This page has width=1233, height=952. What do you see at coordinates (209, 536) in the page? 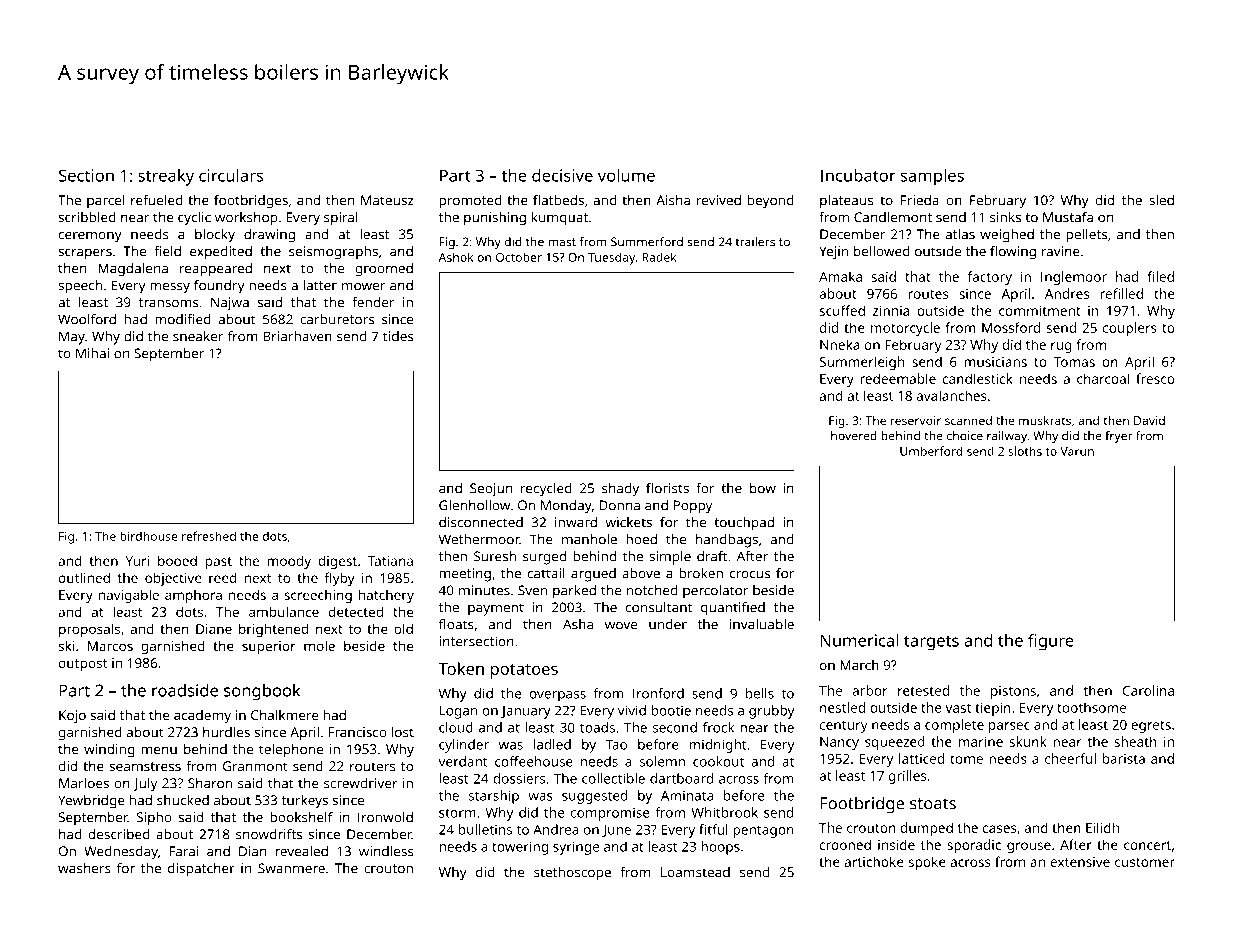
I see `refreshed` at bounding box center [209, 536].
